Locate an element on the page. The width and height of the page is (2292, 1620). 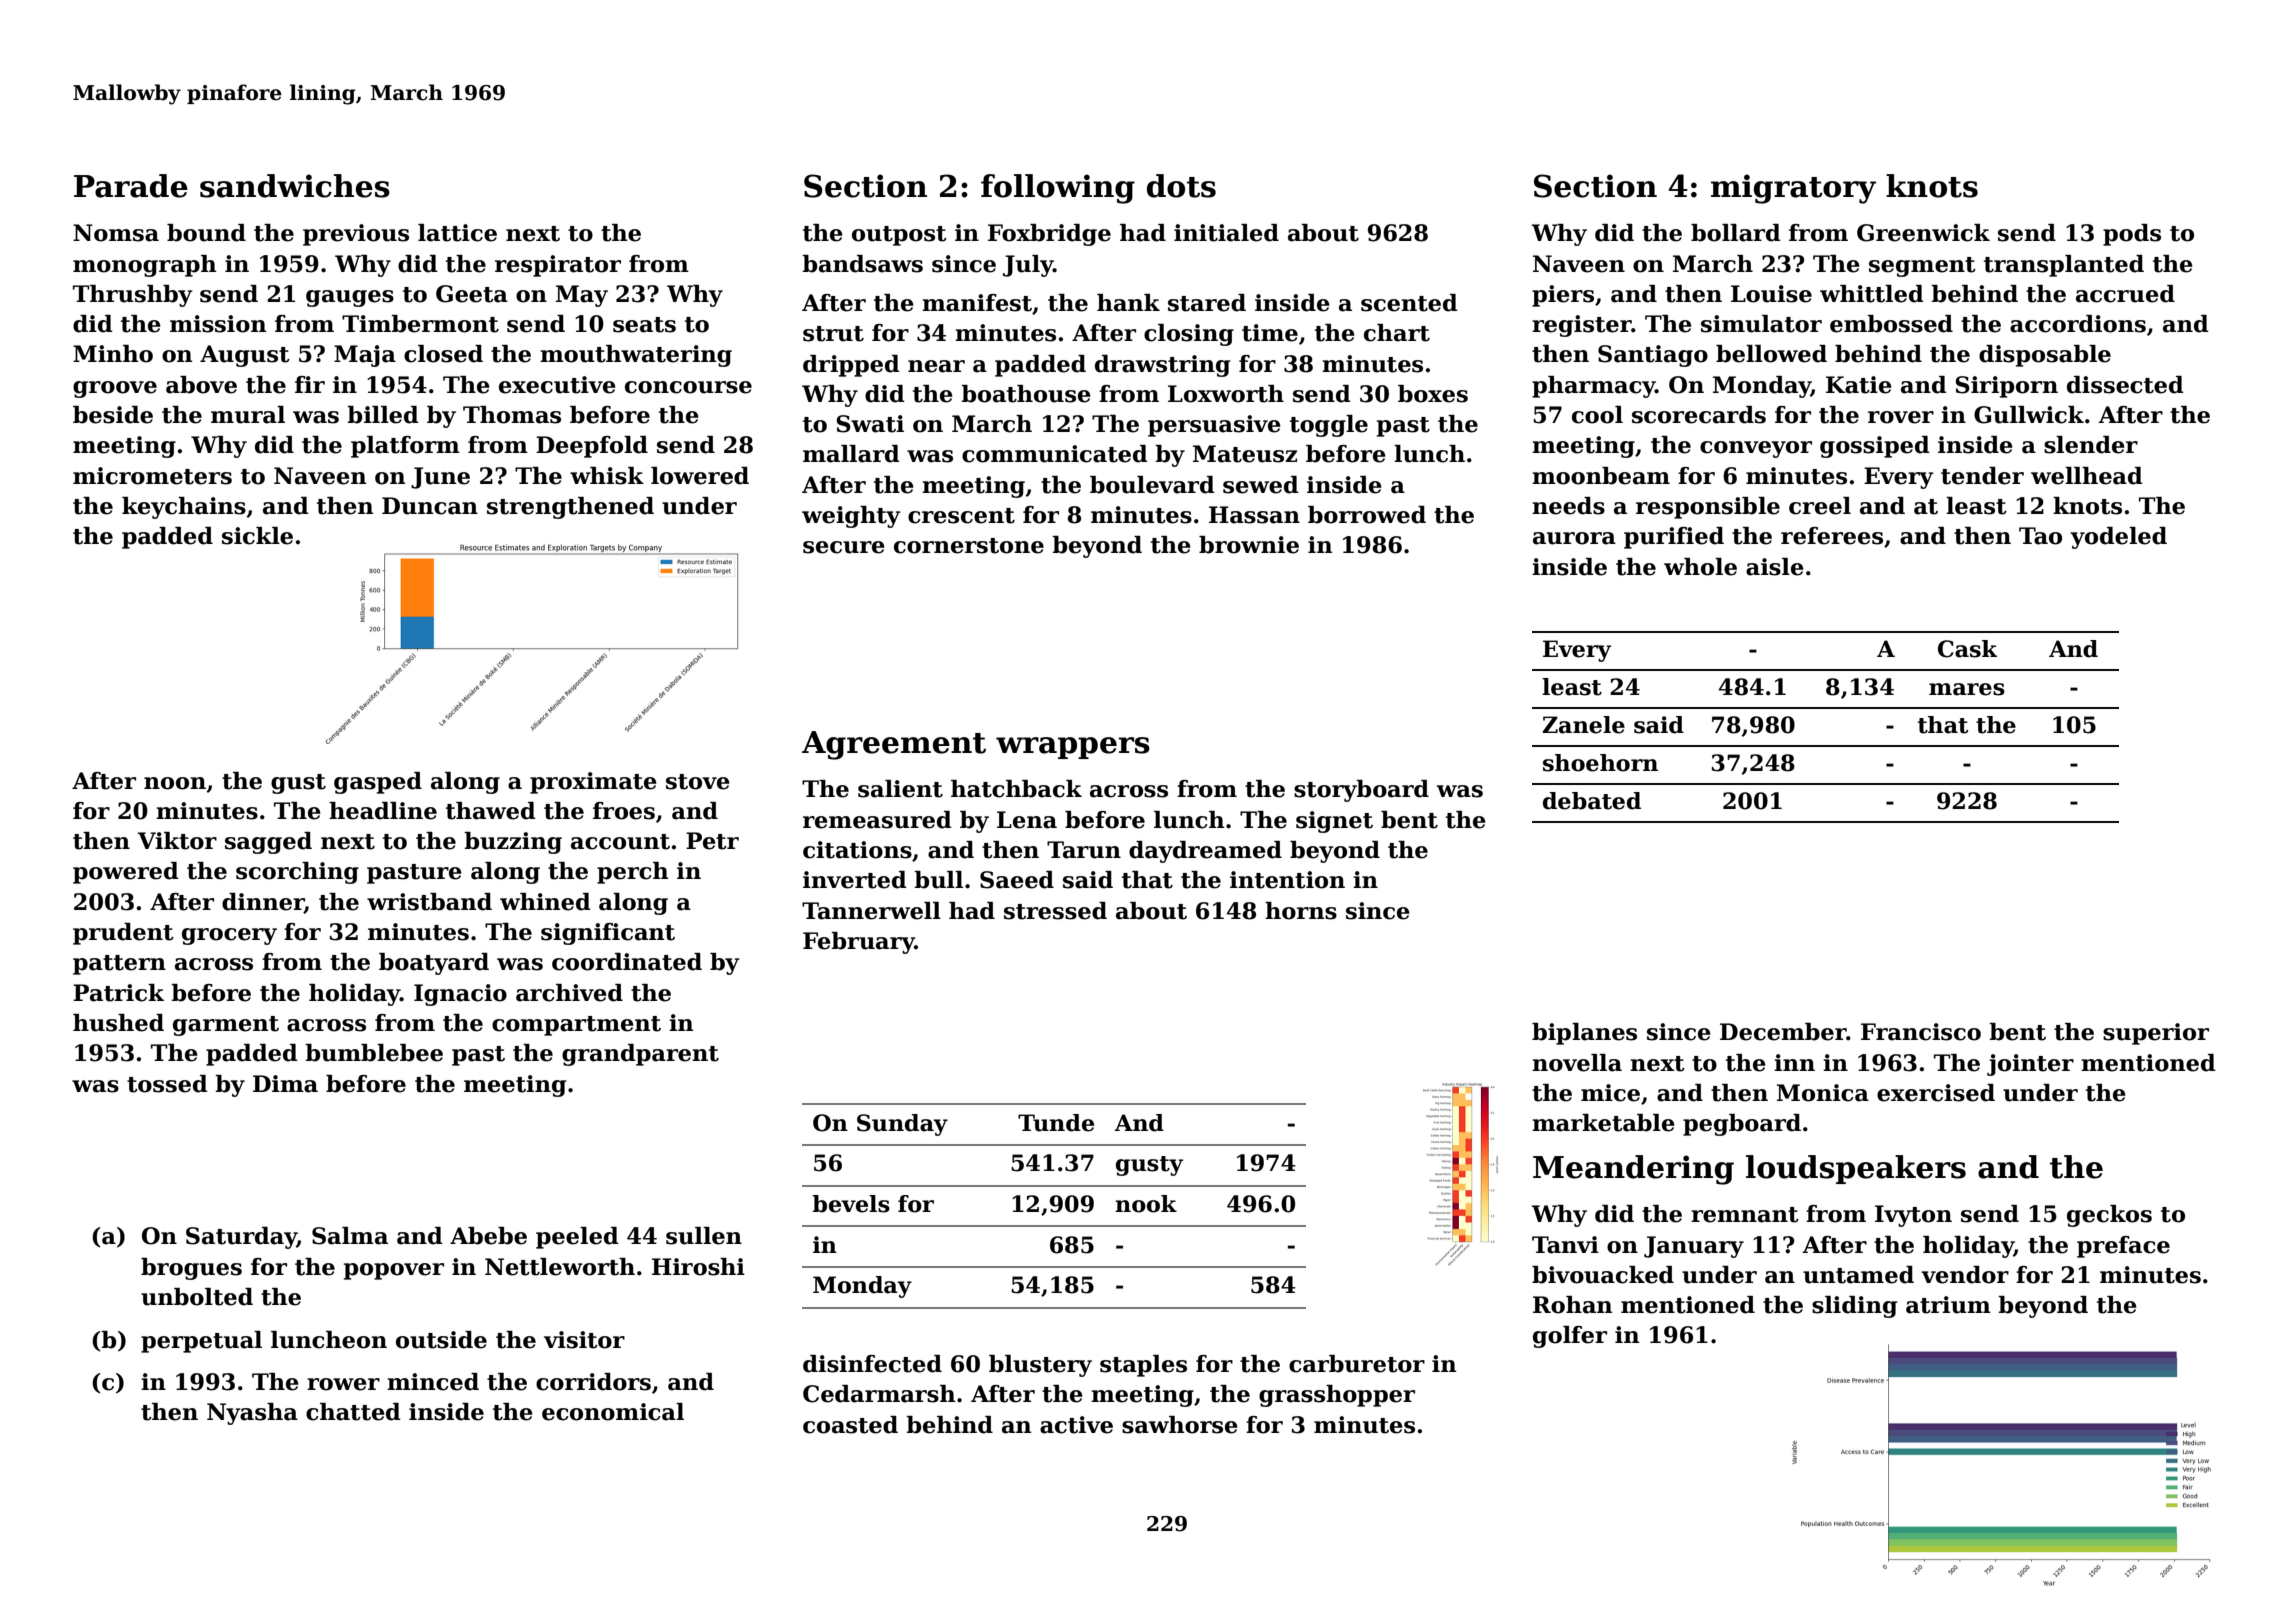
wrappers is located at coordinates (1073, 748).
